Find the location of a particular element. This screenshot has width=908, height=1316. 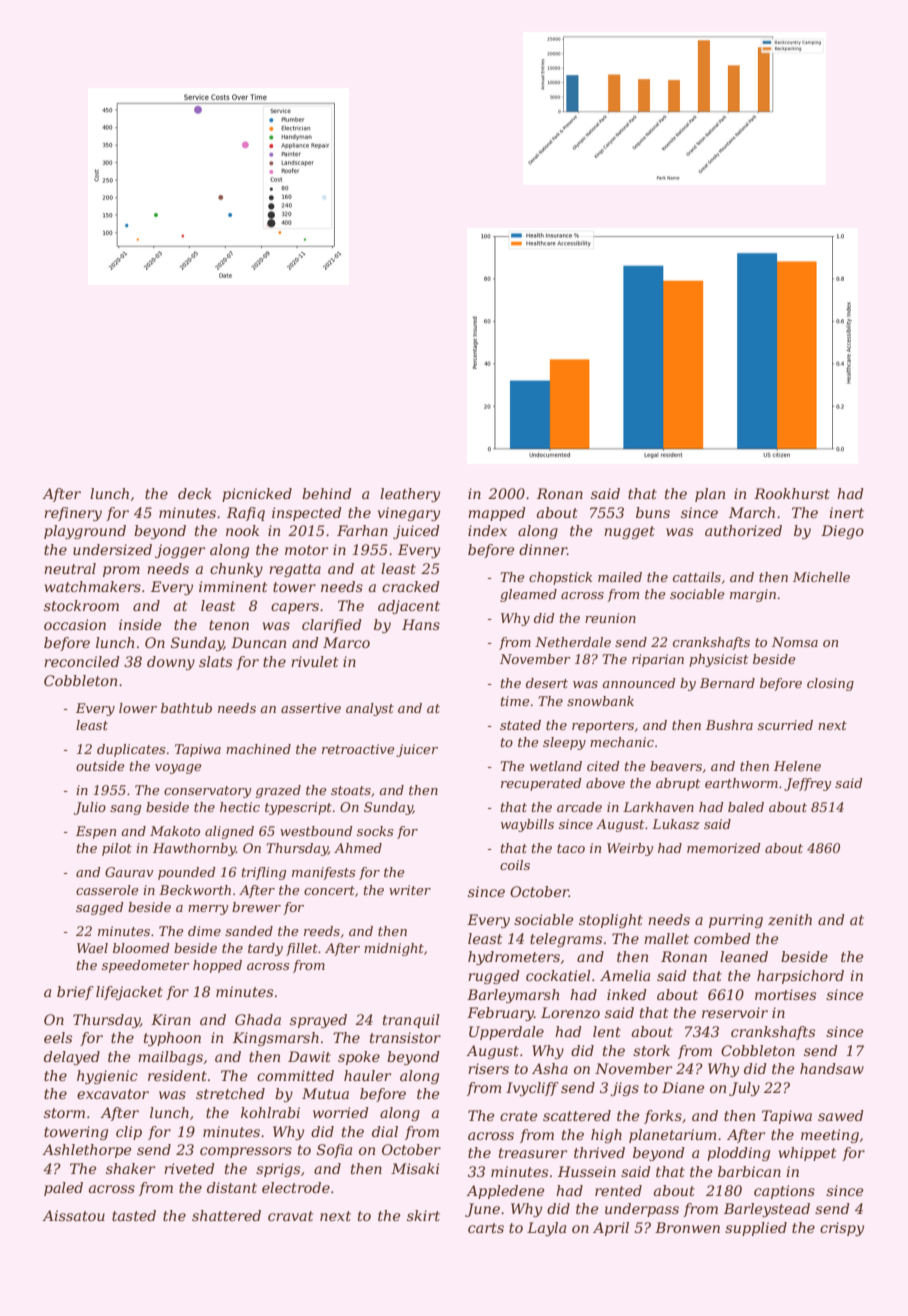

juiced is located at coordinates (416, 532).
